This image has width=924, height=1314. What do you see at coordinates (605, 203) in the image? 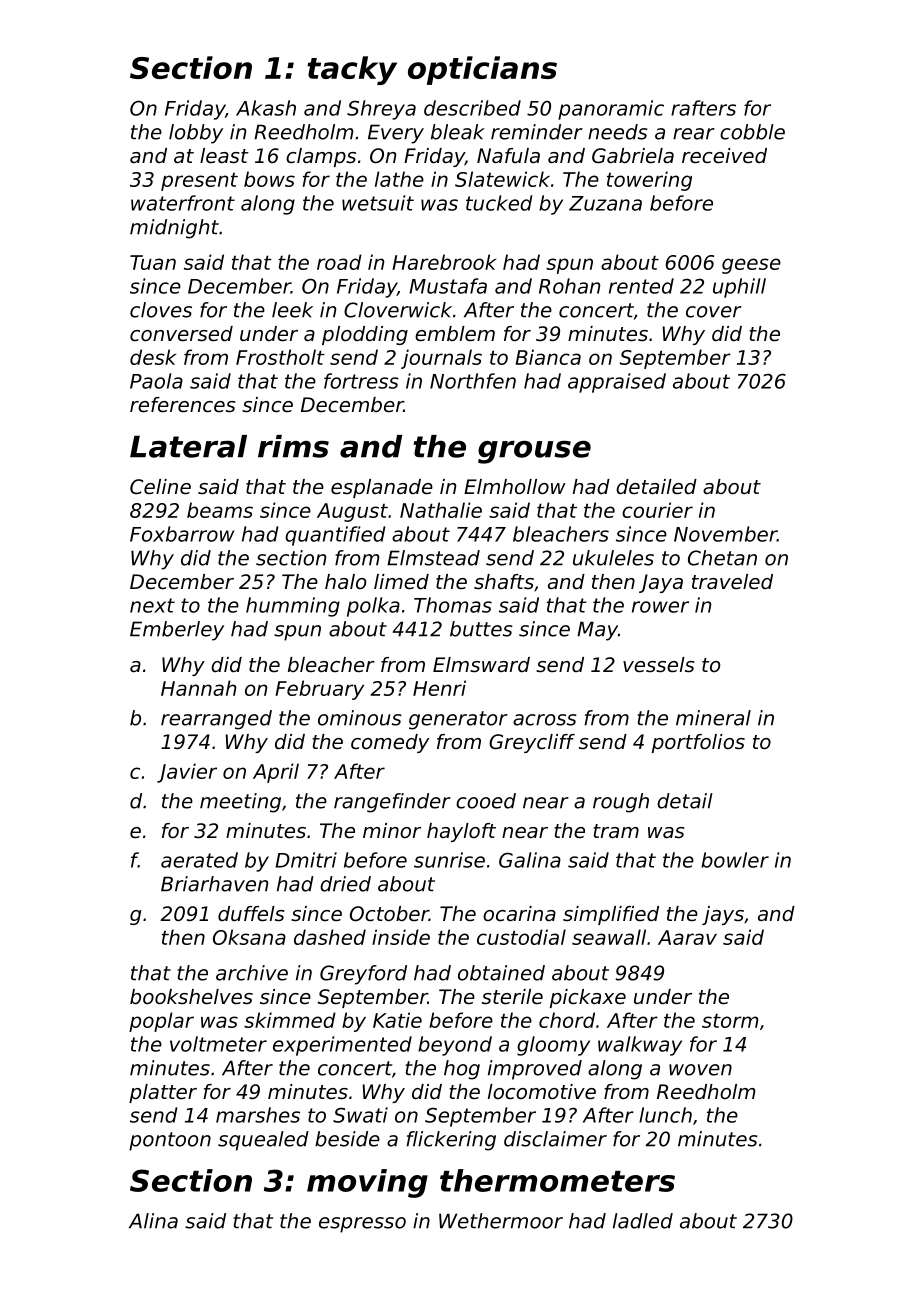
I see `Zuzana` at bounding box center [605, 203].
